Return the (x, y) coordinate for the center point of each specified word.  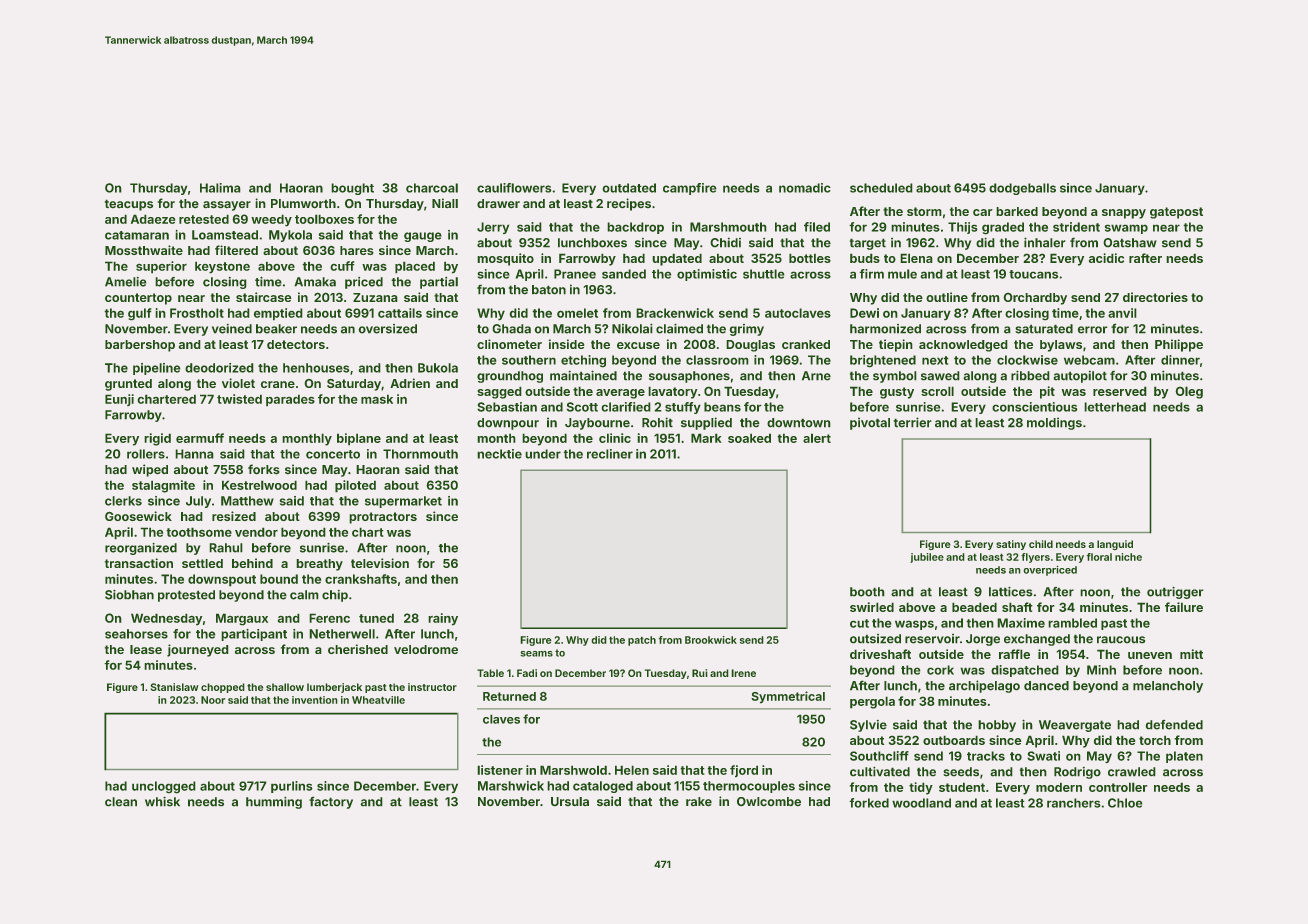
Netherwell (342, 634)
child (1041, 544)
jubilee (927, 558)
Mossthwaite (144, 250)
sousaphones (689, 377)
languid (1115, 545)
